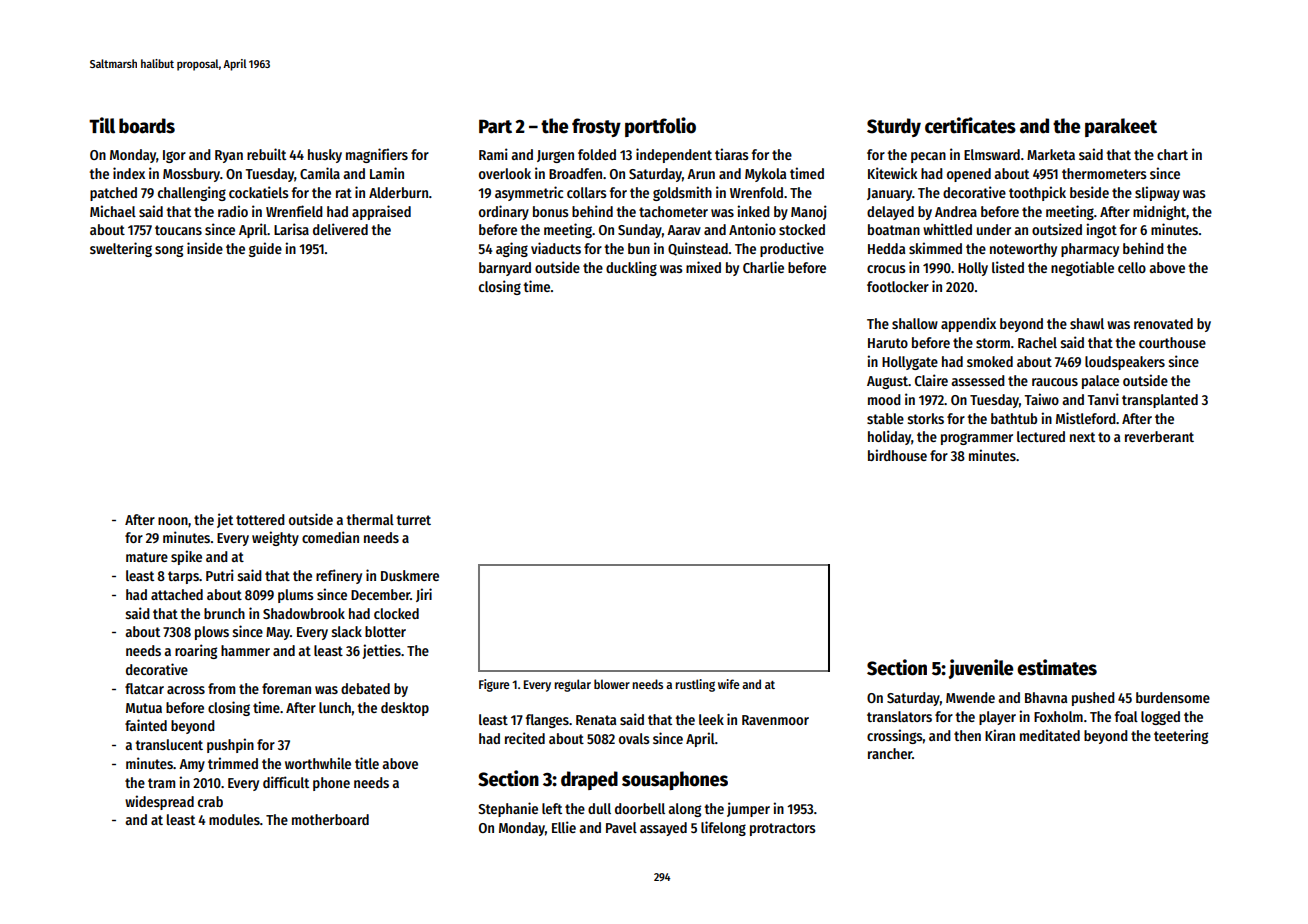 This image has width=1308, height=924. Describe the element at coordinates (159, 802) in the image. I see `widespread` at that location.
